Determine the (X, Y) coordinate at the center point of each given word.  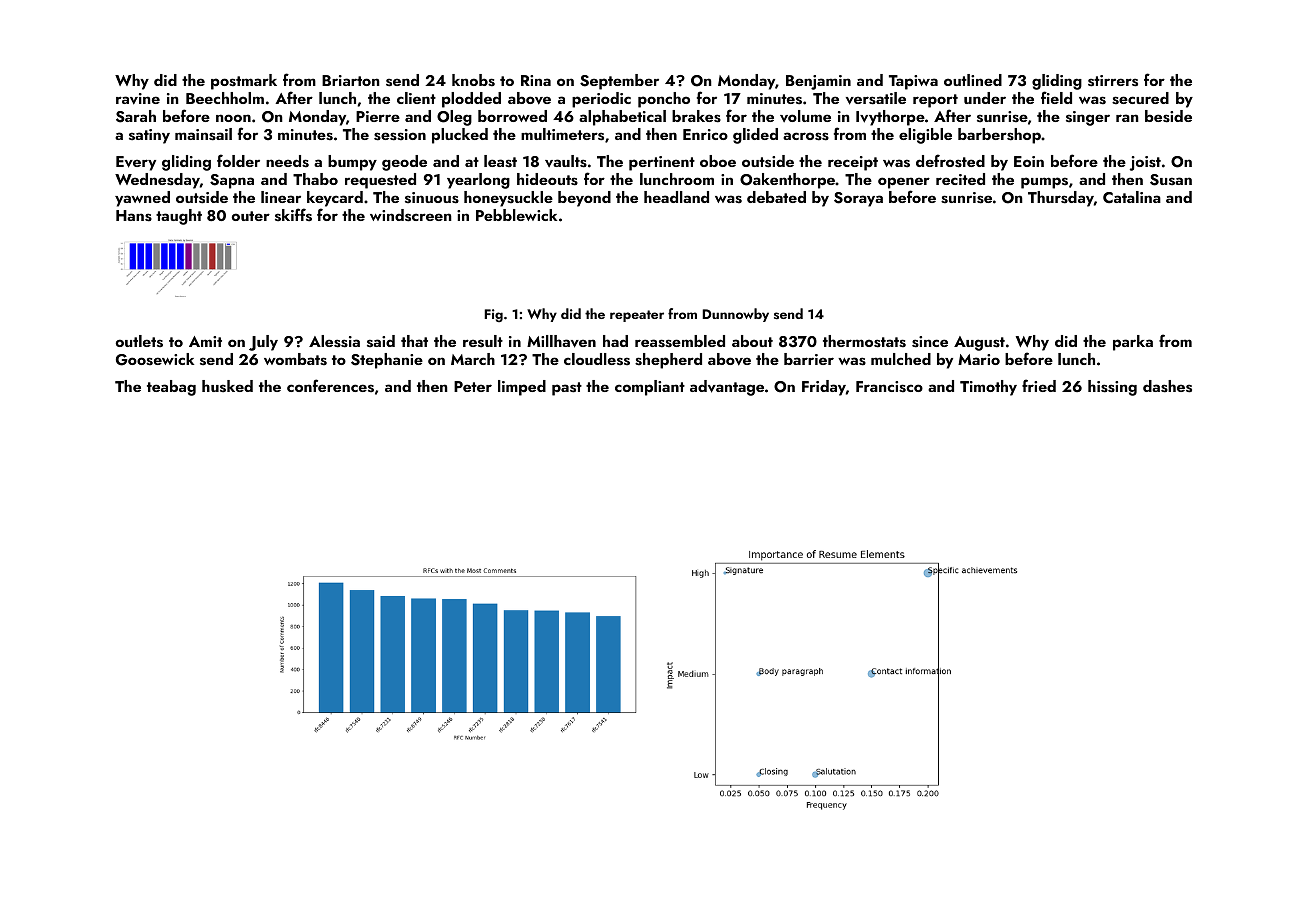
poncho (664, 100)
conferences (330, 386)
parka (1133, 343)
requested (380, 181)
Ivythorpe (890, 118)
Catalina (1132, 197)
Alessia (334, 341)
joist (1145, 163)
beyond (584, 199)
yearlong (478, 181)
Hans (134, 216)
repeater (637, 316)
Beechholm (225, 98)
